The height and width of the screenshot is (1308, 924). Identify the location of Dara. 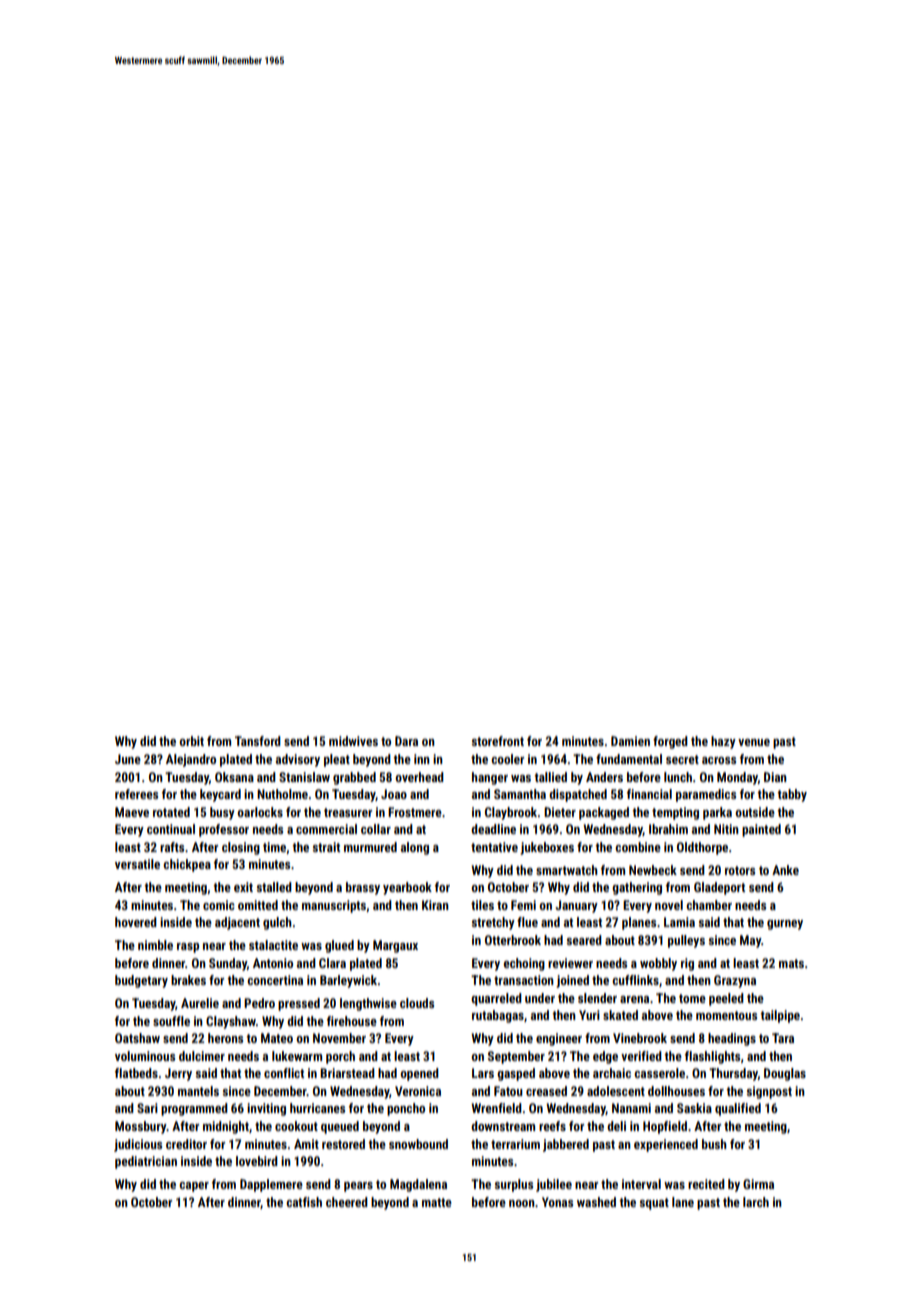
(406, 741).
